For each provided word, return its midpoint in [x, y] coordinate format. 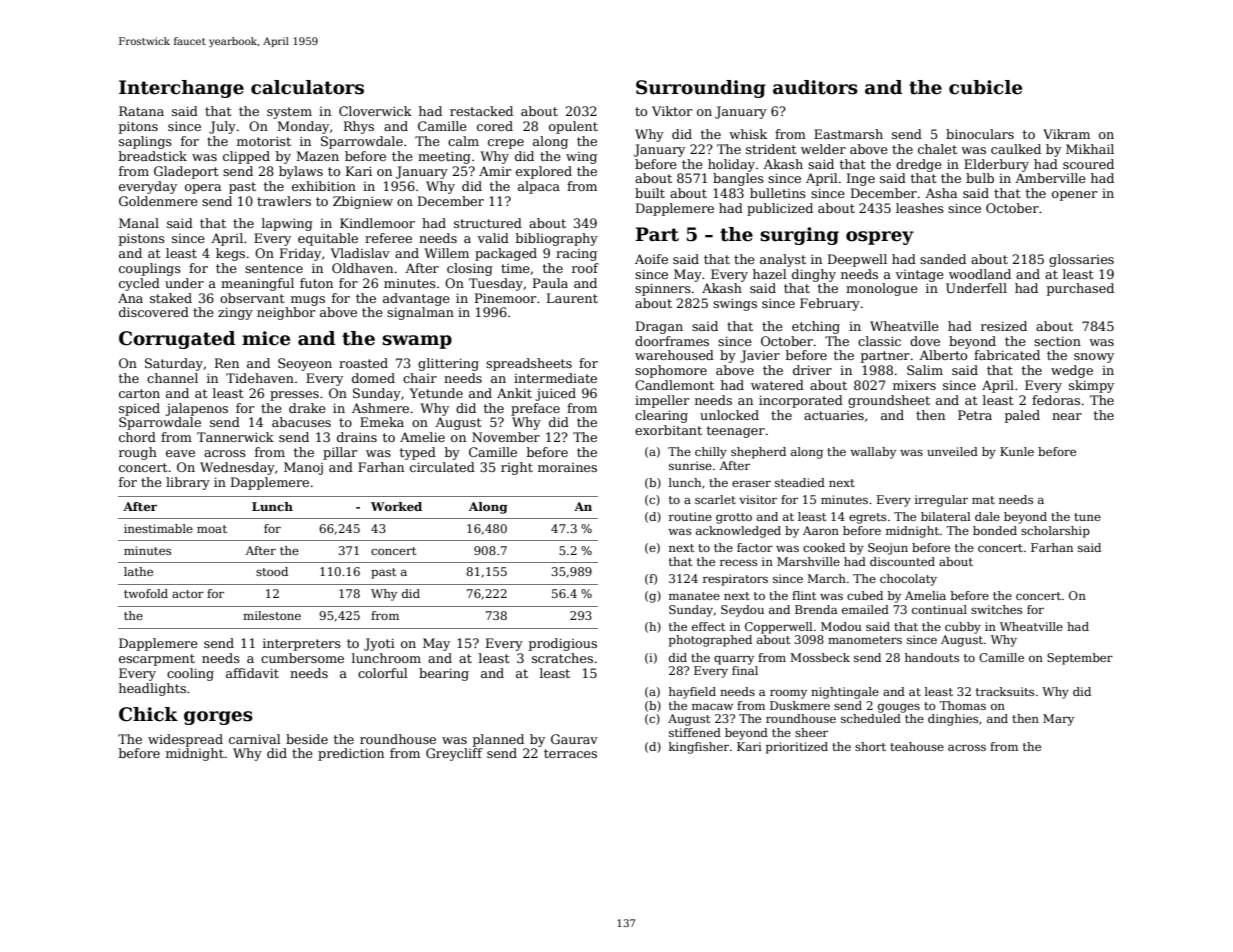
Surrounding [701, 89]
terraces [570, 753]
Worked [396, 506]
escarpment [157, 660]
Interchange [181, 89]
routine [690, 516]
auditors [815, 87]
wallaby [873, 453]
